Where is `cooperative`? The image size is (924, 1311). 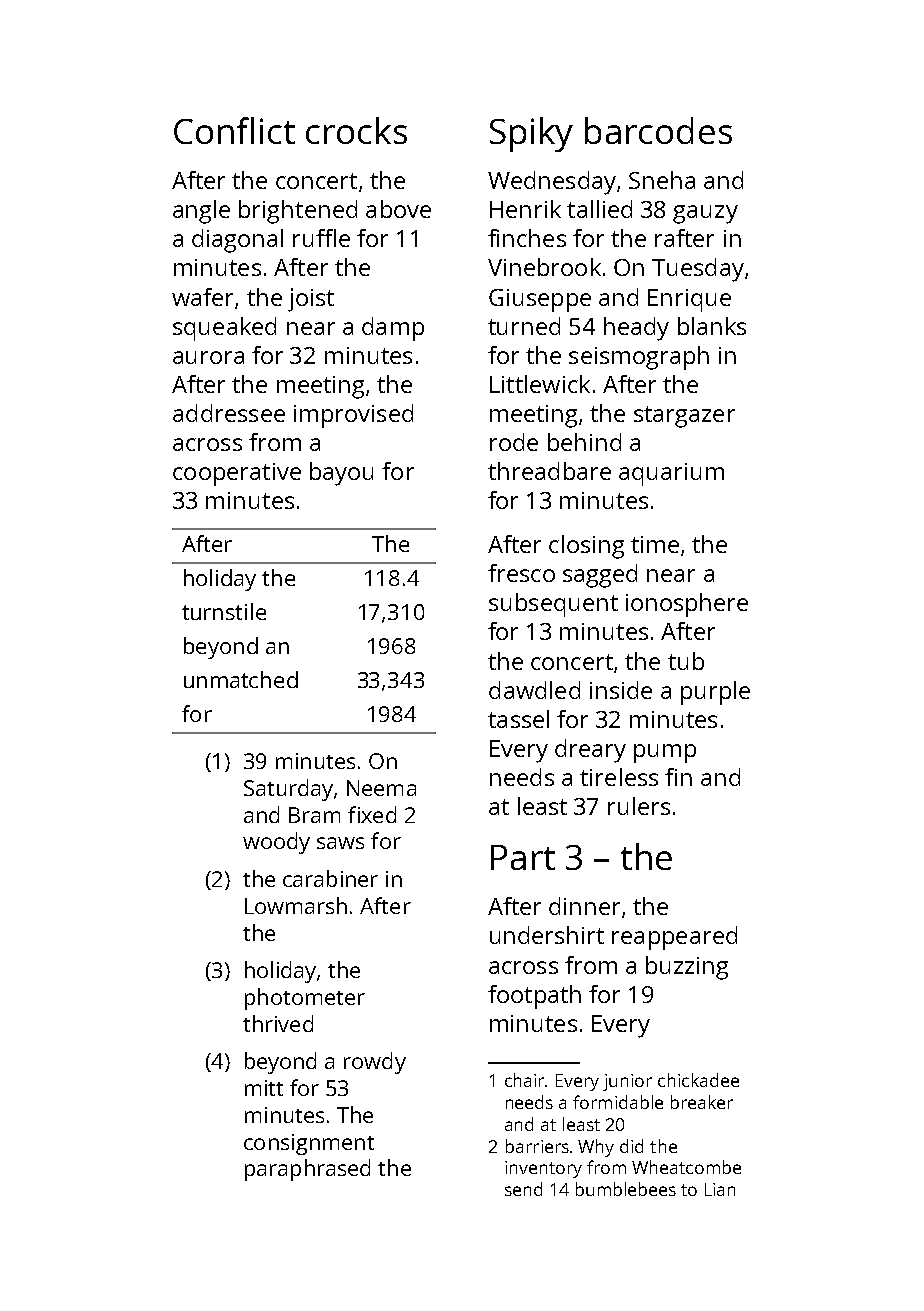 cooperative is located at coordinates (237, 474).
